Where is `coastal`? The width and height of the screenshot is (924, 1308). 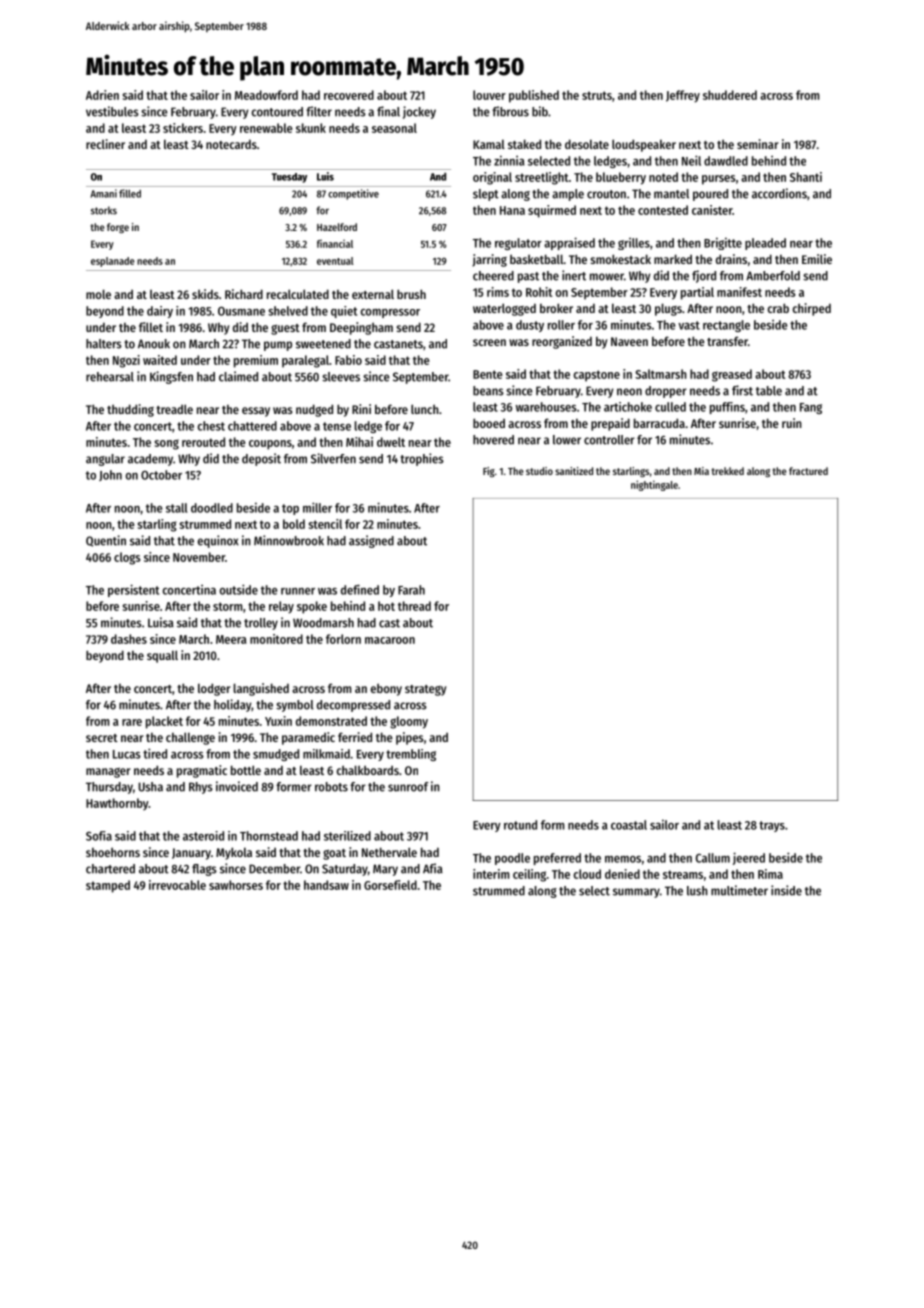 coastal is located at coordinates (629, 825).
